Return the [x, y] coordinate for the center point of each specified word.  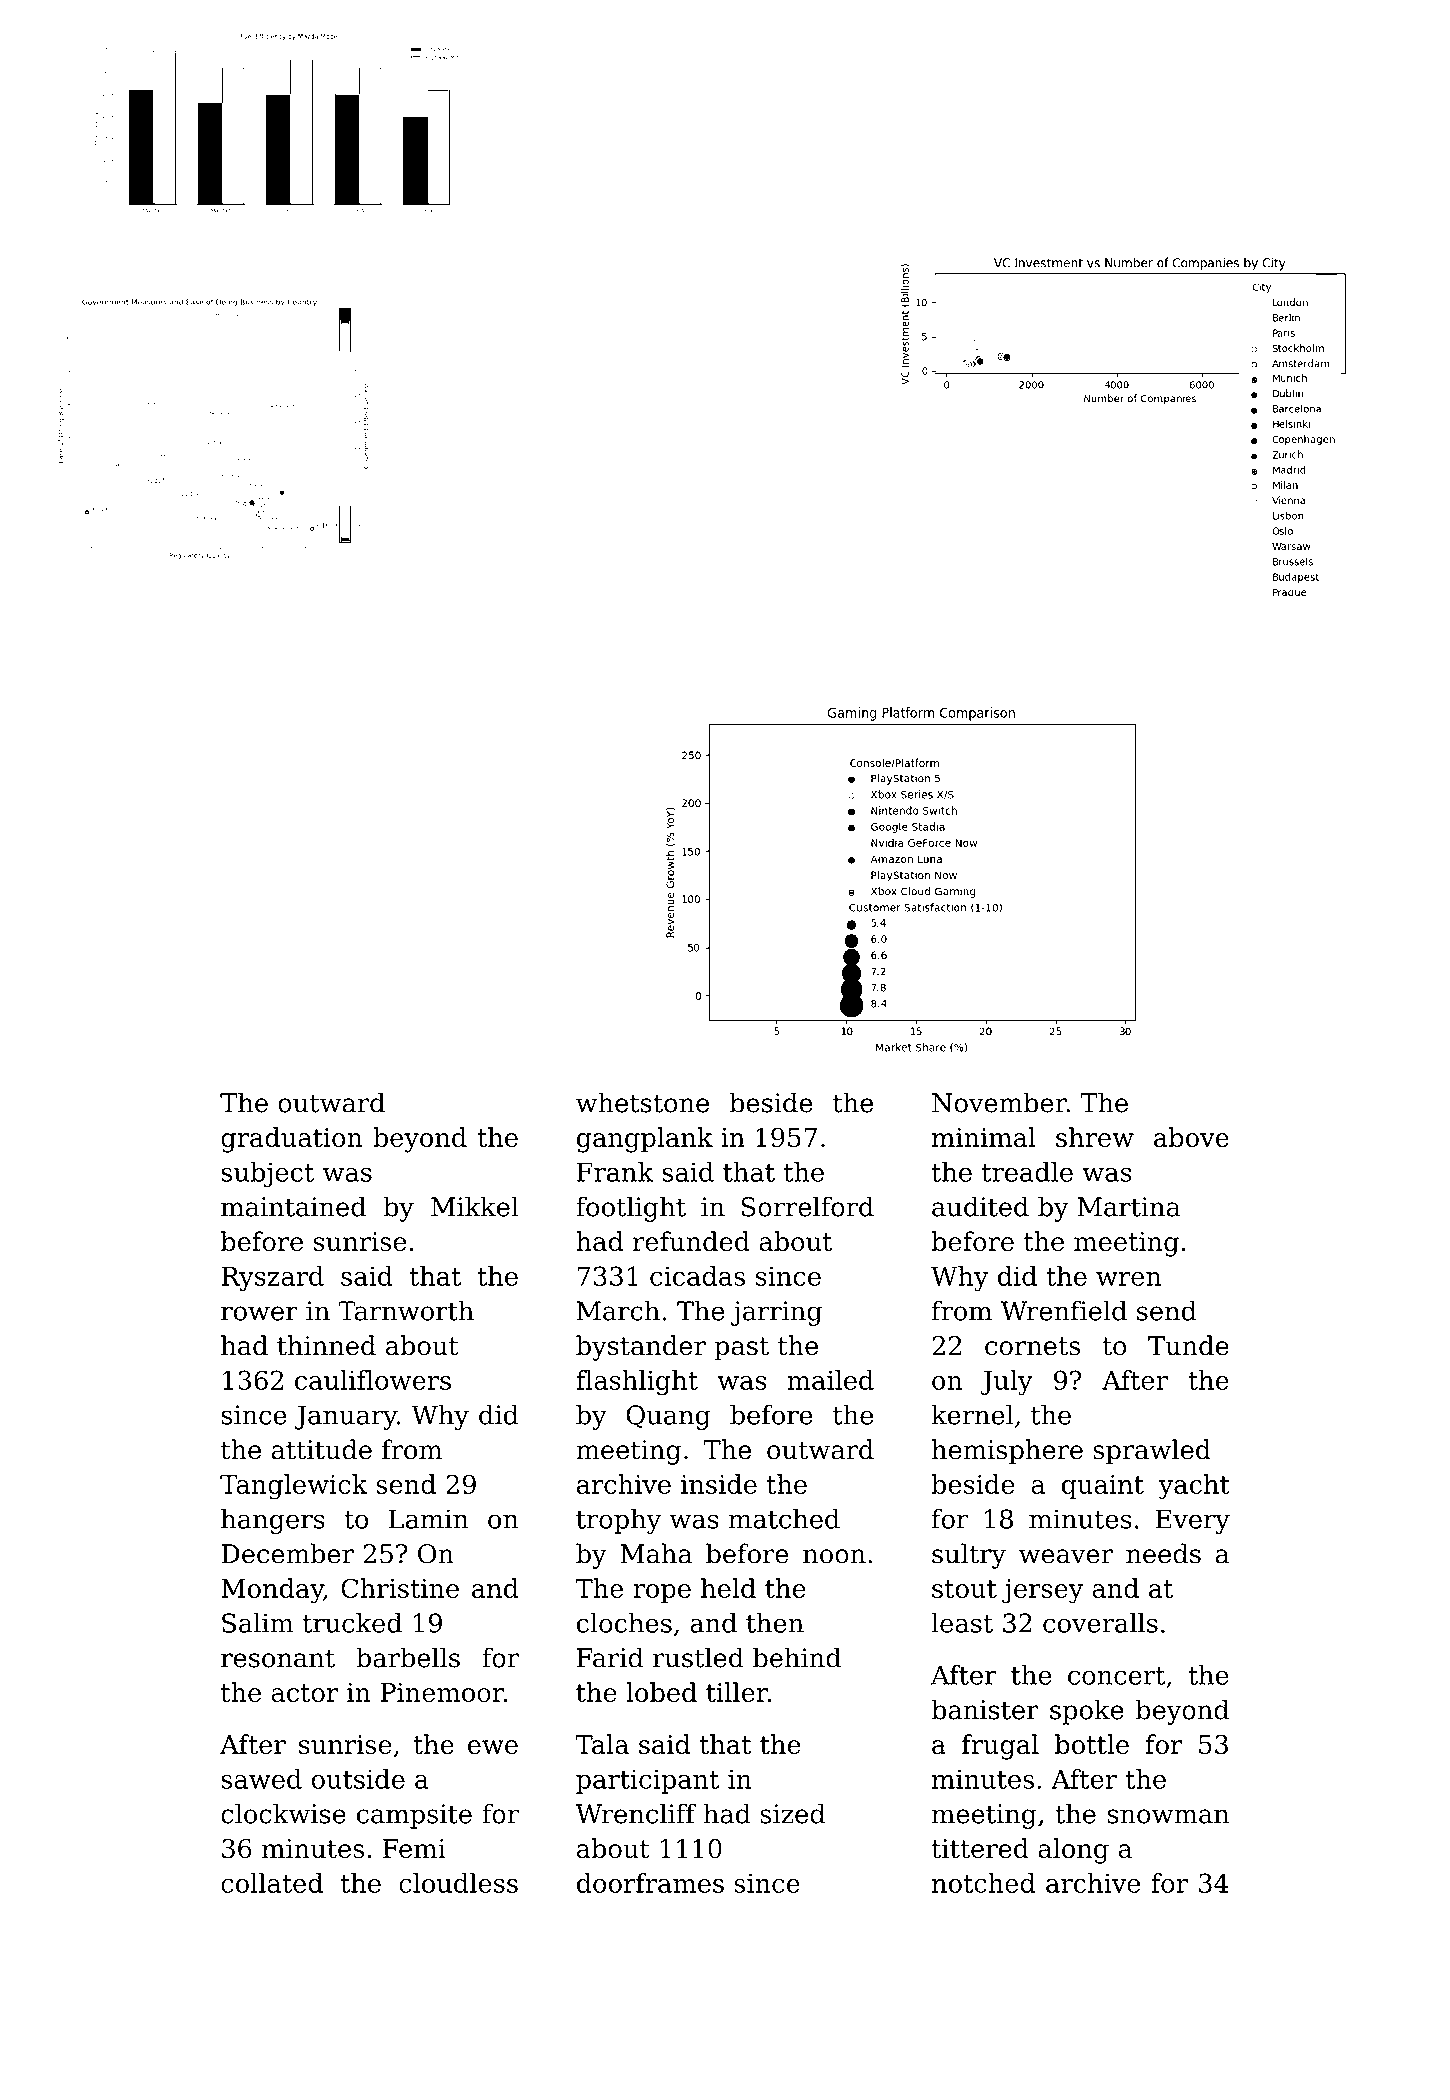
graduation [292, 1140]
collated [272, 1883]
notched [983, 1883]
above [1191, 1137]
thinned [326, 1345]
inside [719, 1484]
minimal [984, 1137]
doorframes [650, 1883]
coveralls [1100, 1623]
